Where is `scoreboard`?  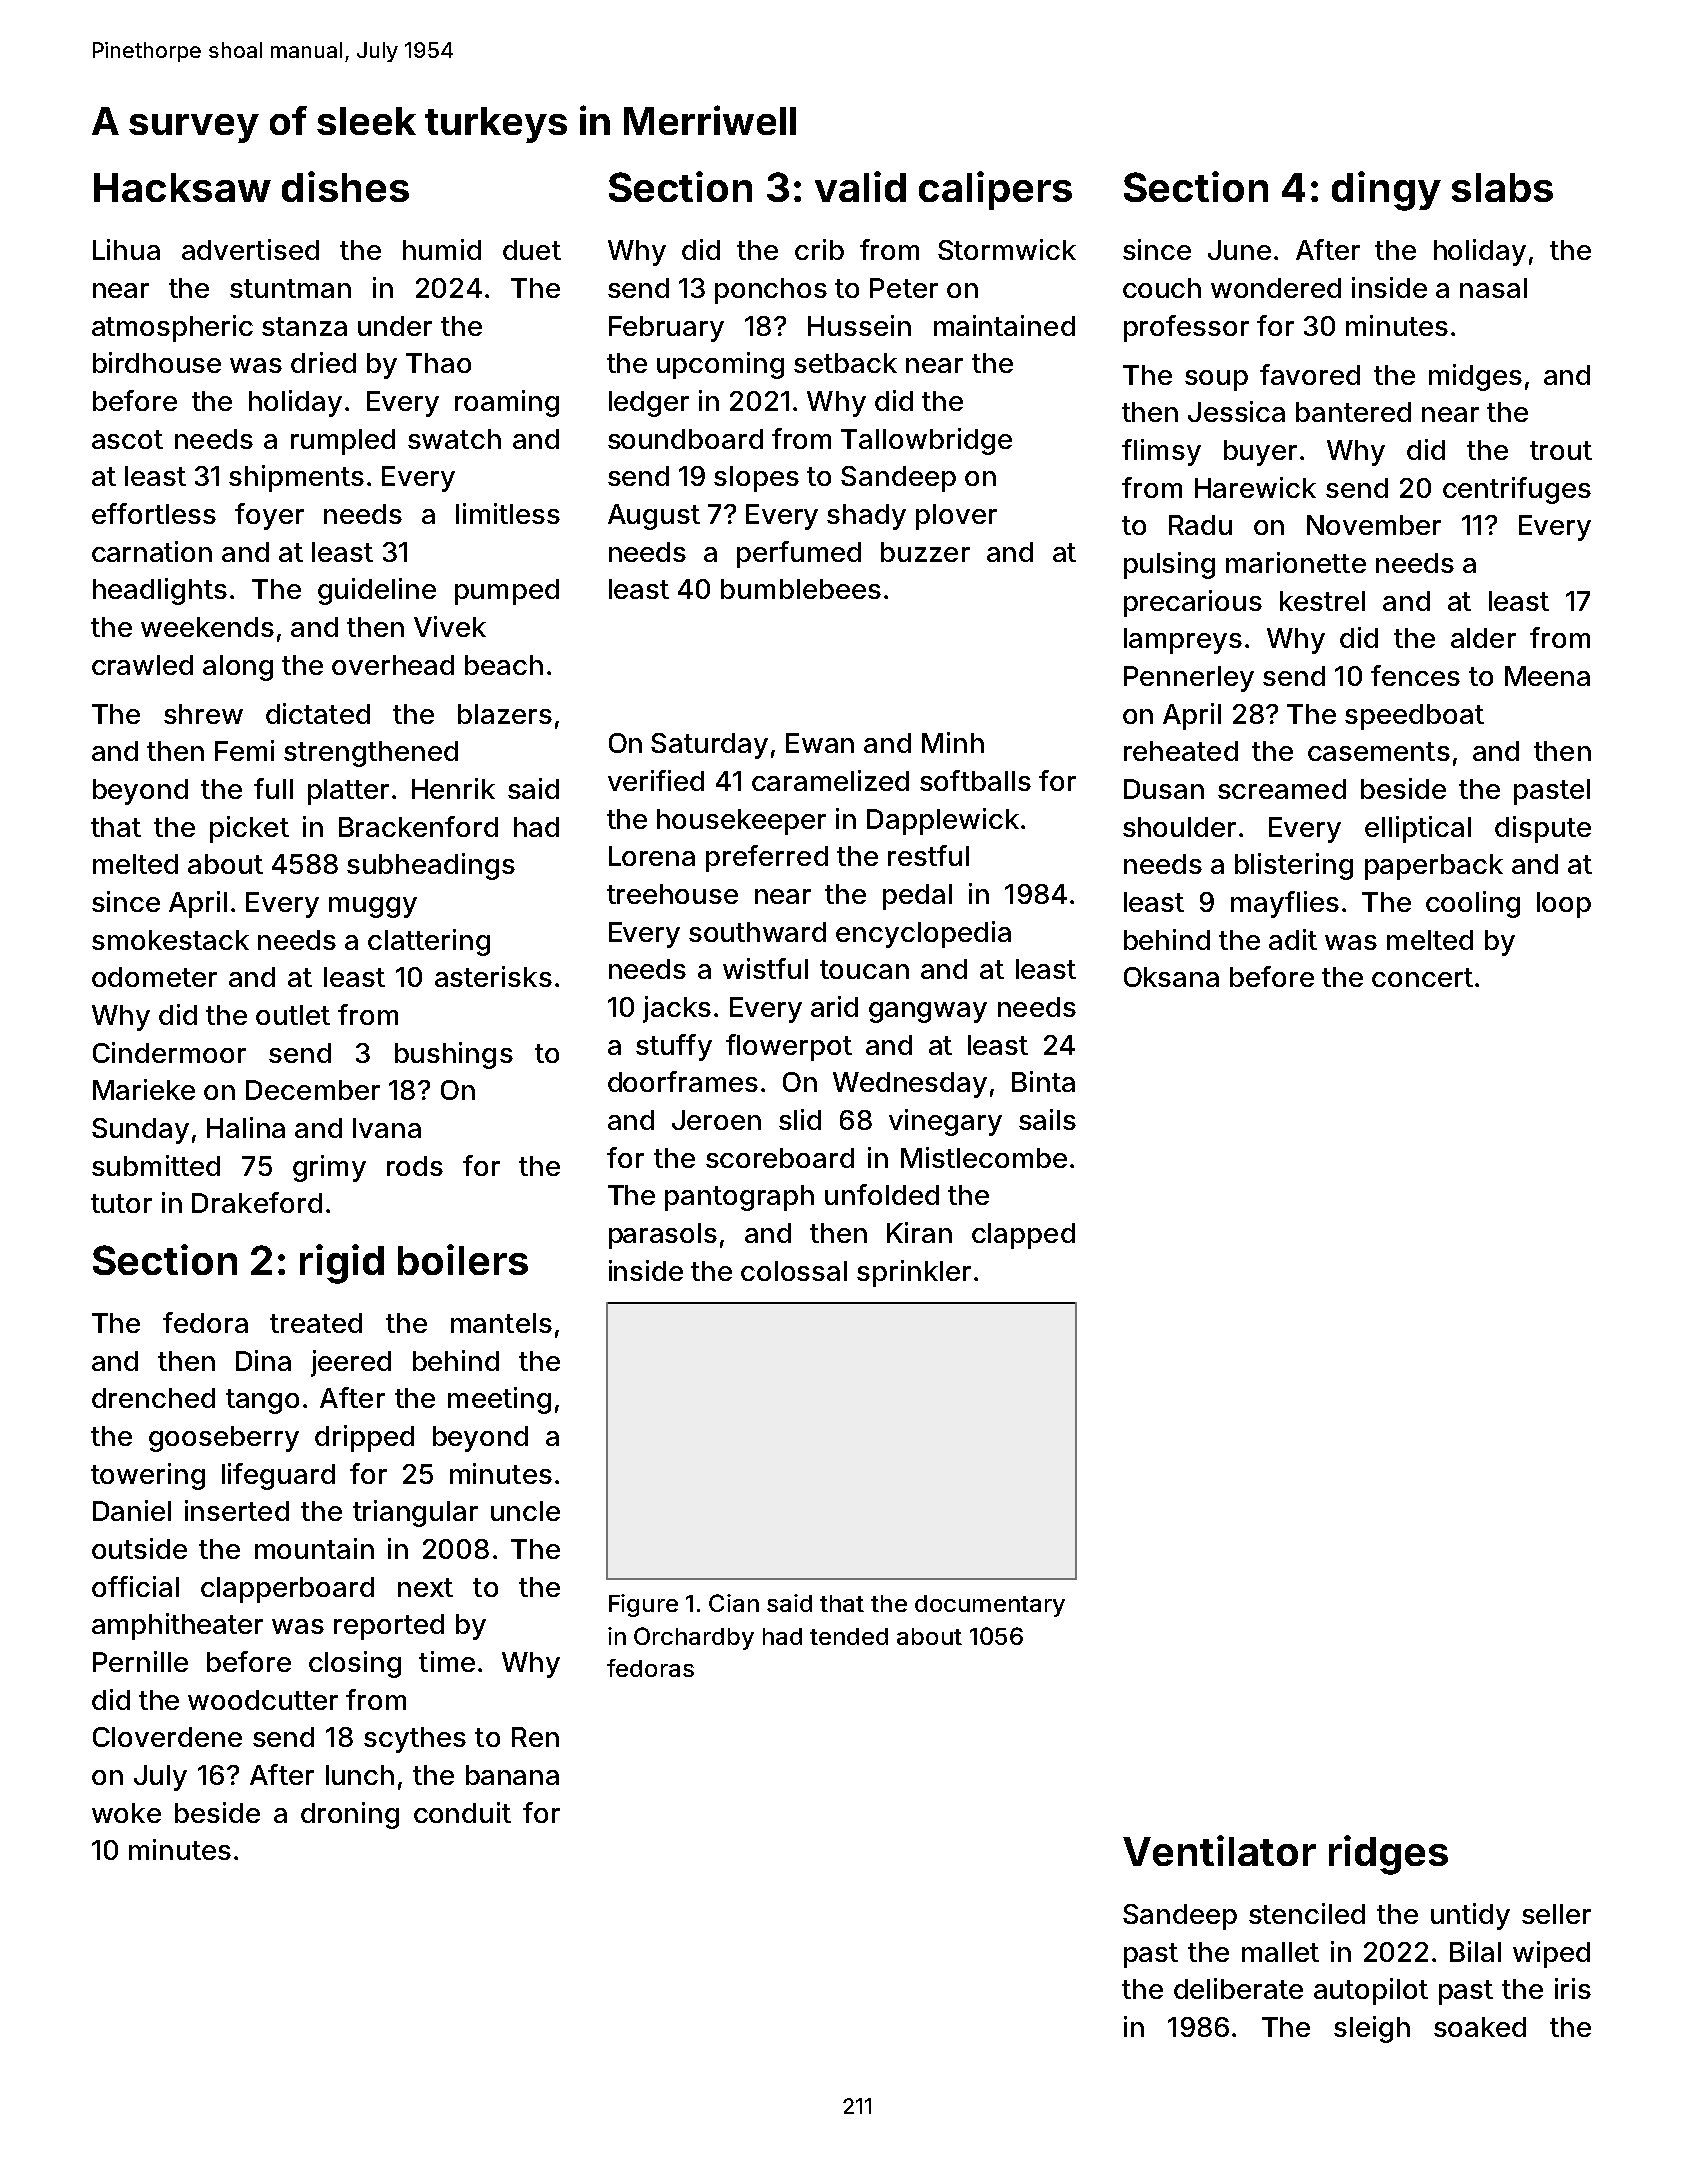
scoreboard is located at coordinates (780, 1158).
